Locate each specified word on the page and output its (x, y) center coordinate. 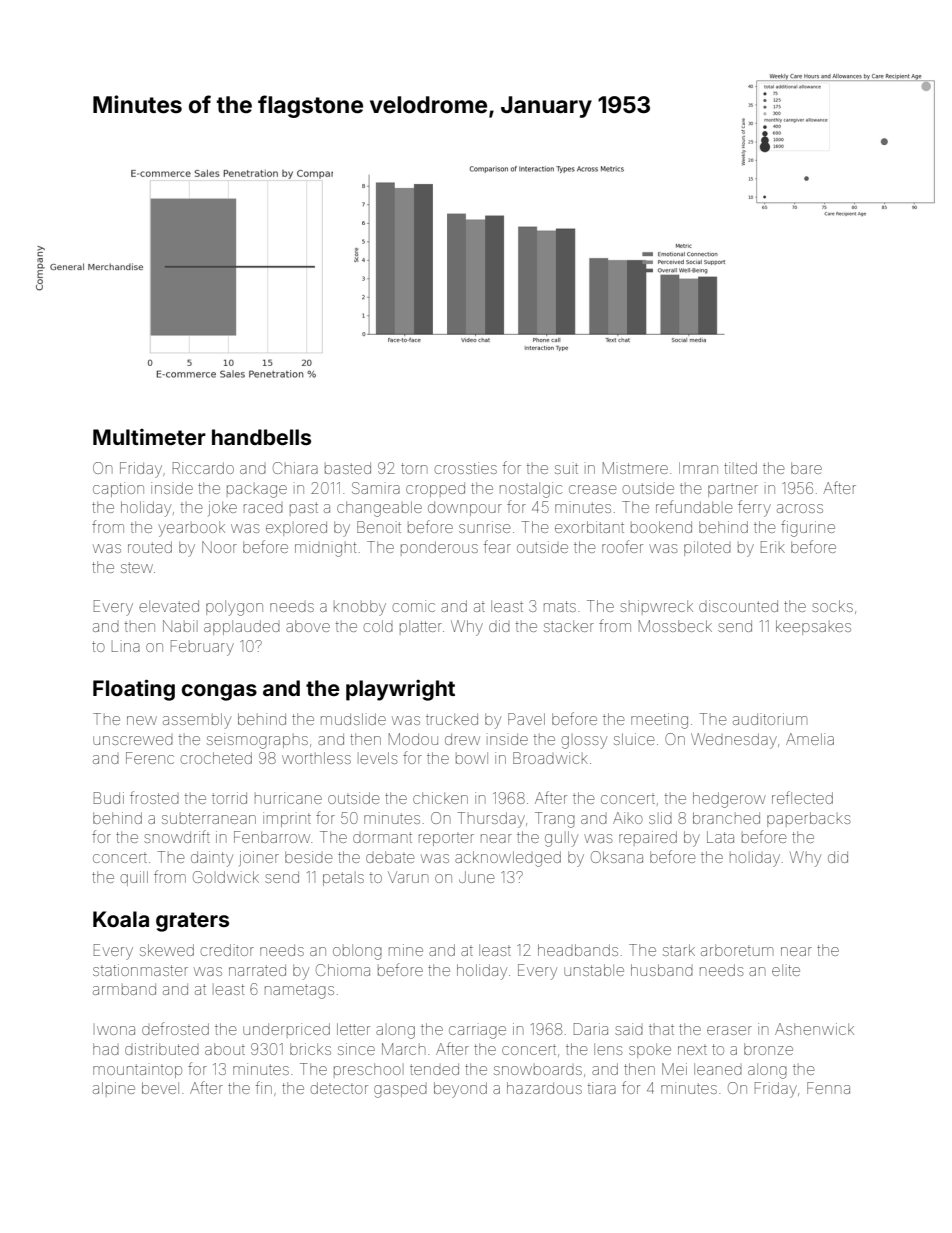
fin (264, 1087)
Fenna (828, 1088)
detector (339, 1088)
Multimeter (149, 437)
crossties (466, 468)
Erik (773, 547)
